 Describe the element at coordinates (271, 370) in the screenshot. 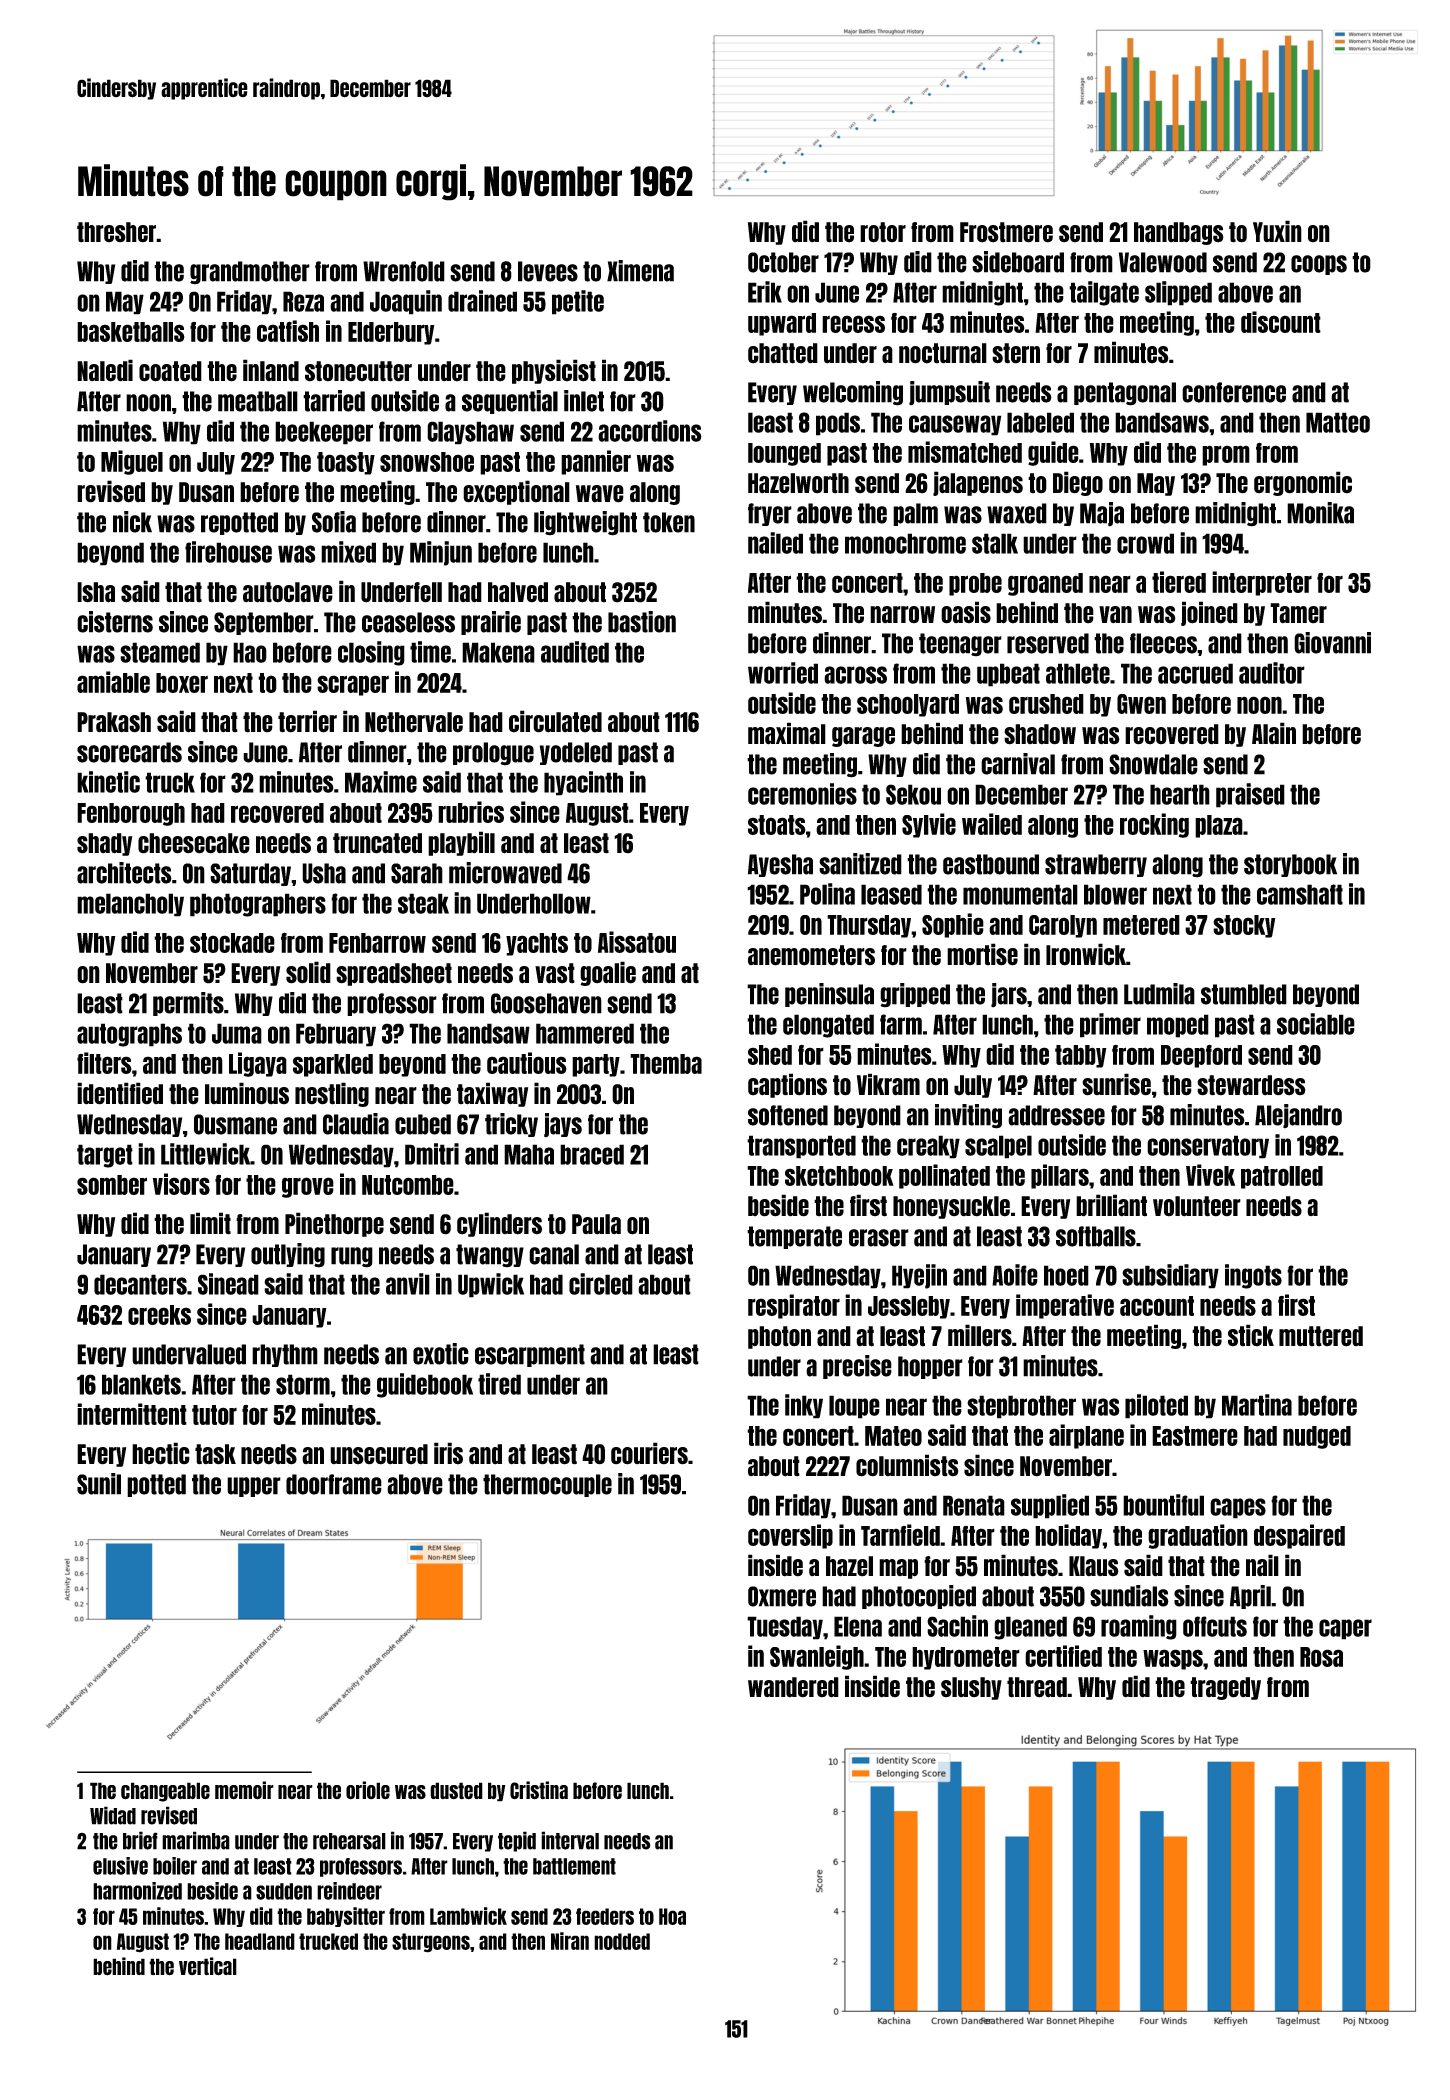

I see `inland` at that location.
